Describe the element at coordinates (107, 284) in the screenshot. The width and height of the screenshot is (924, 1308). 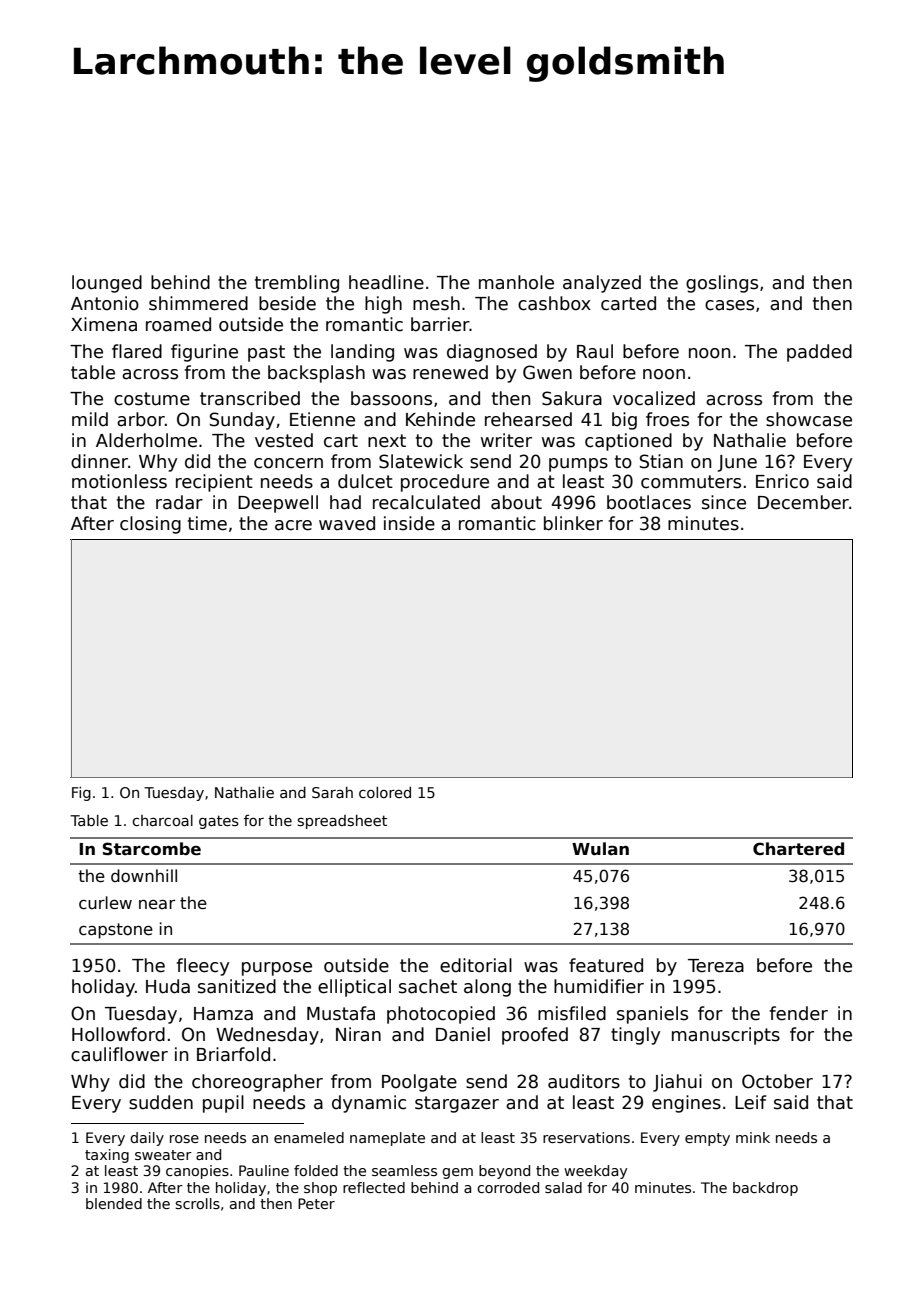
I see `lounged` at that location.
